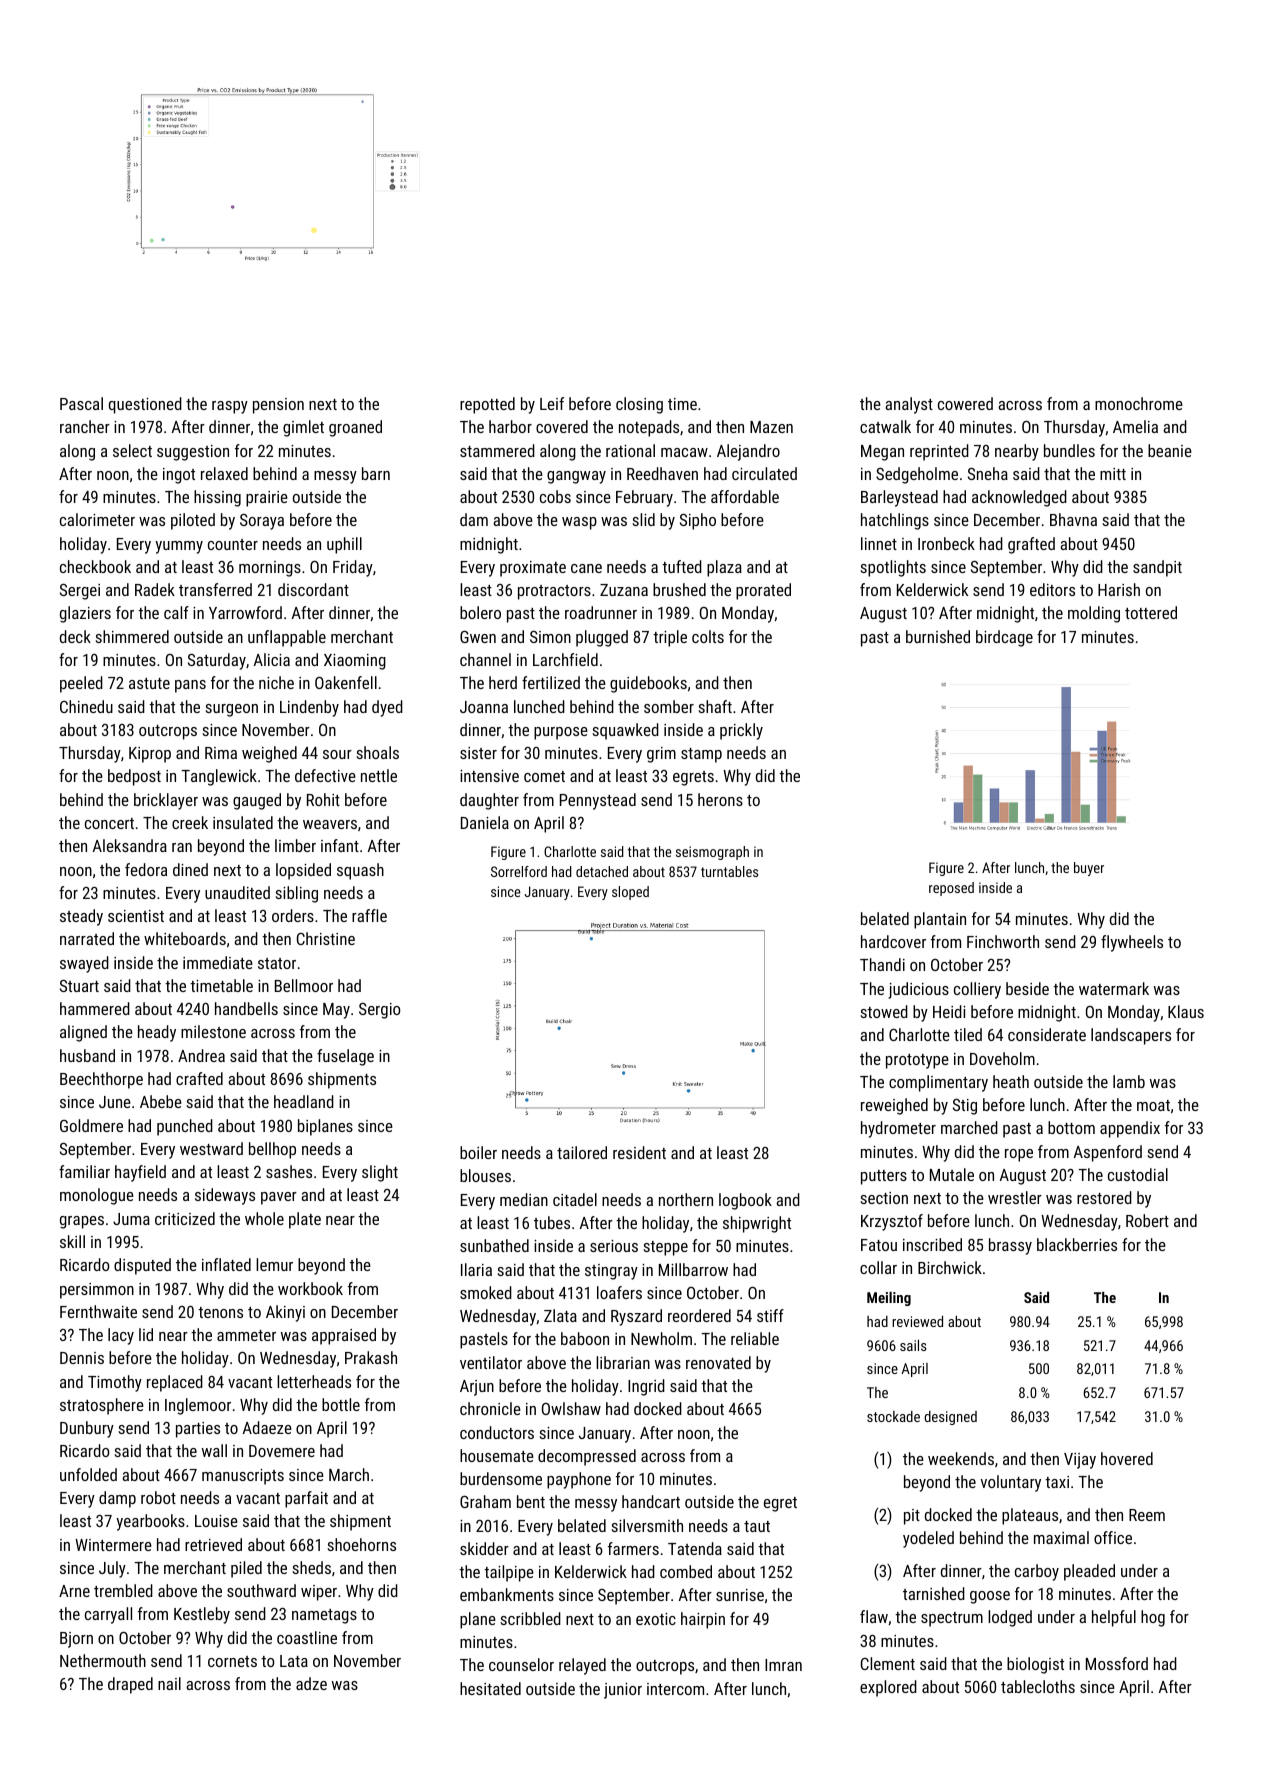  I want to click on monochrome, so click(1139, 403).
